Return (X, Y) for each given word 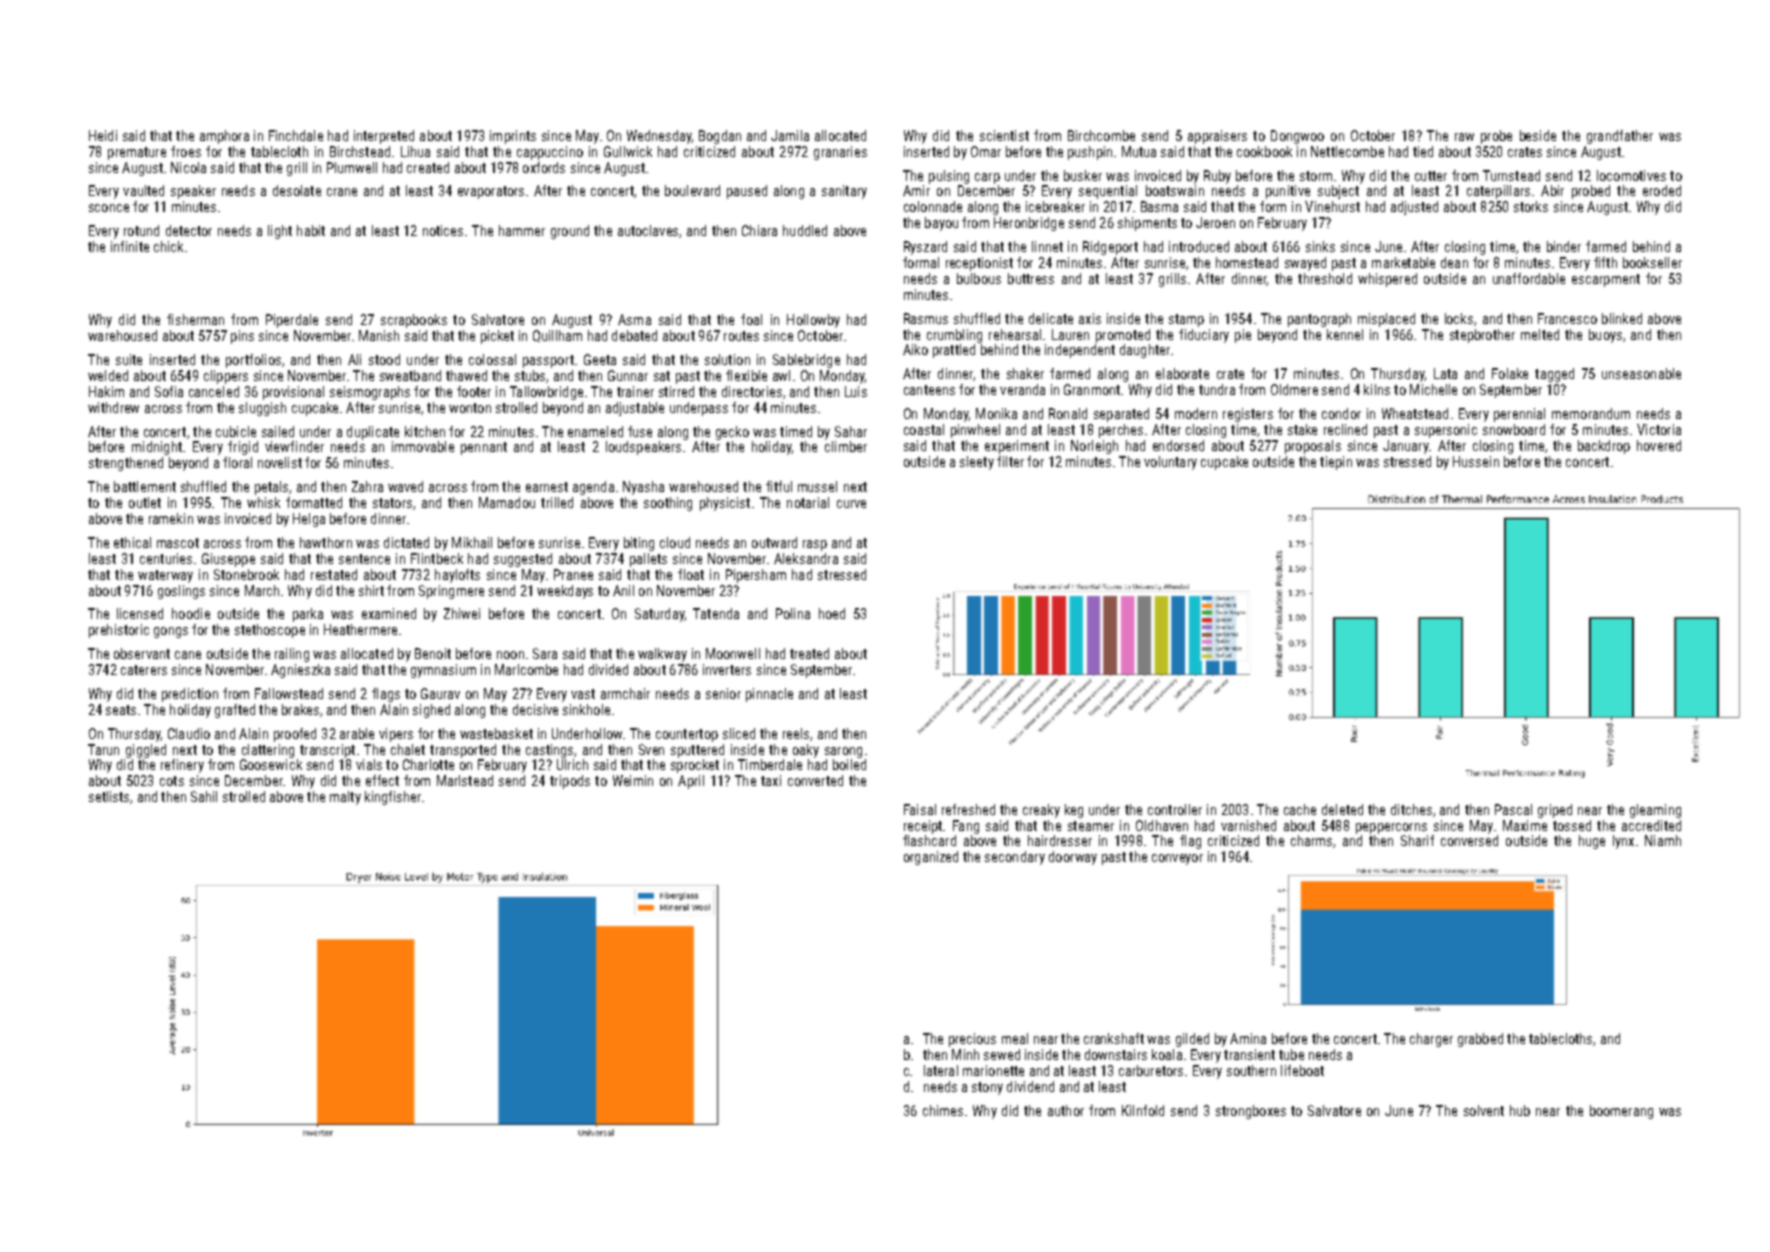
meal (1015, 1038)
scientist (1004, 135)
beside (1538, 135)
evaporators (491, 192)
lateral (941, 1070)
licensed (140, 613)
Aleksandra (806, 558)
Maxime (1525, 825)
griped (1555, 811)
